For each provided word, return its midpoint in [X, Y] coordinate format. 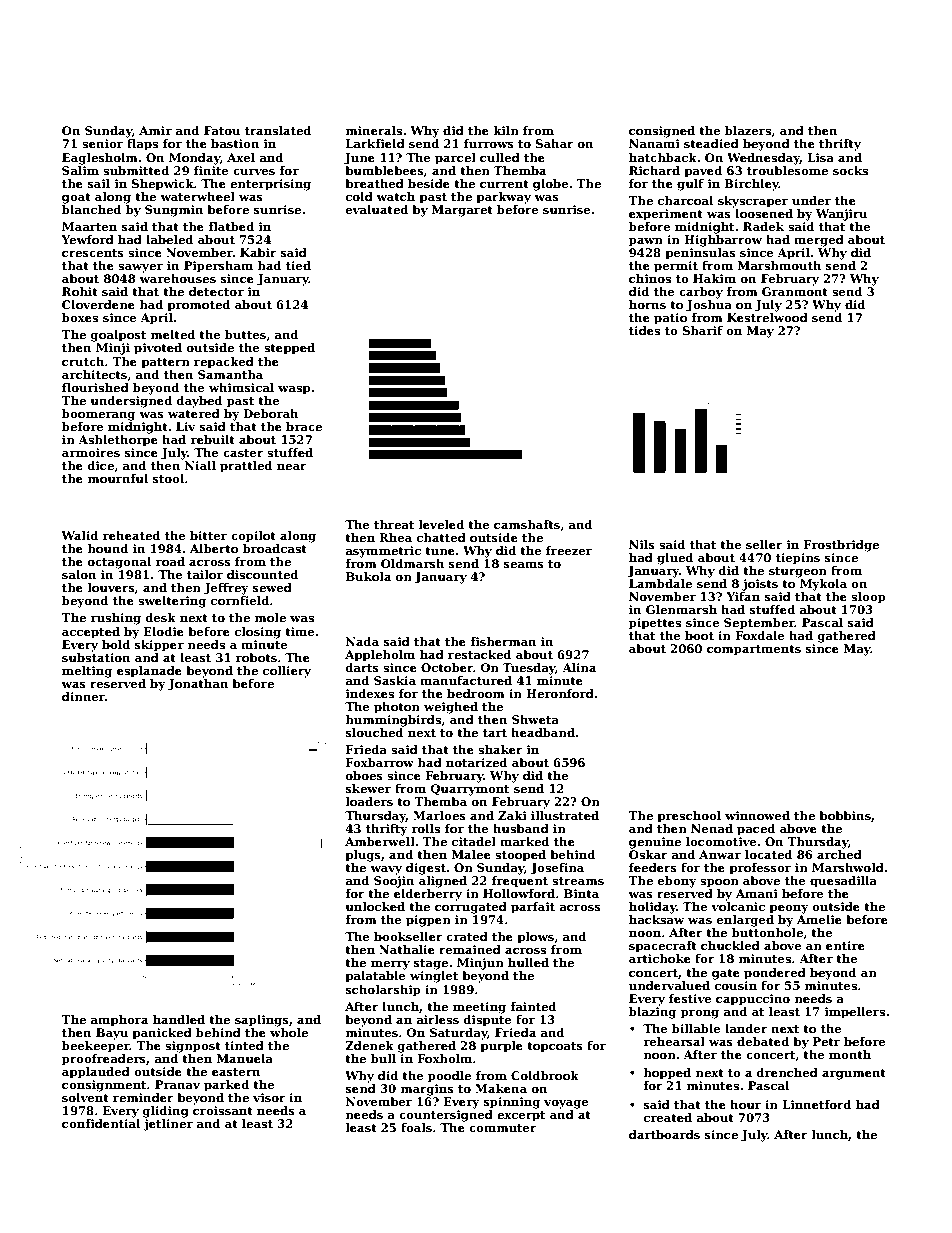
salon [79, 574]
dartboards [664, 1134]
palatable [375, 977]
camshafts [527, 524]
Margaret [462, 211]
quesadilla [843, 882]
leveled [441, 524]
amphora [120, 1021]
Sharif [702, 330]
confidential [101, 1123]
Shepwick [162, 185]
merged [819, 241]
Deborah [270, 413]
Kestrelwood [767, 317]
